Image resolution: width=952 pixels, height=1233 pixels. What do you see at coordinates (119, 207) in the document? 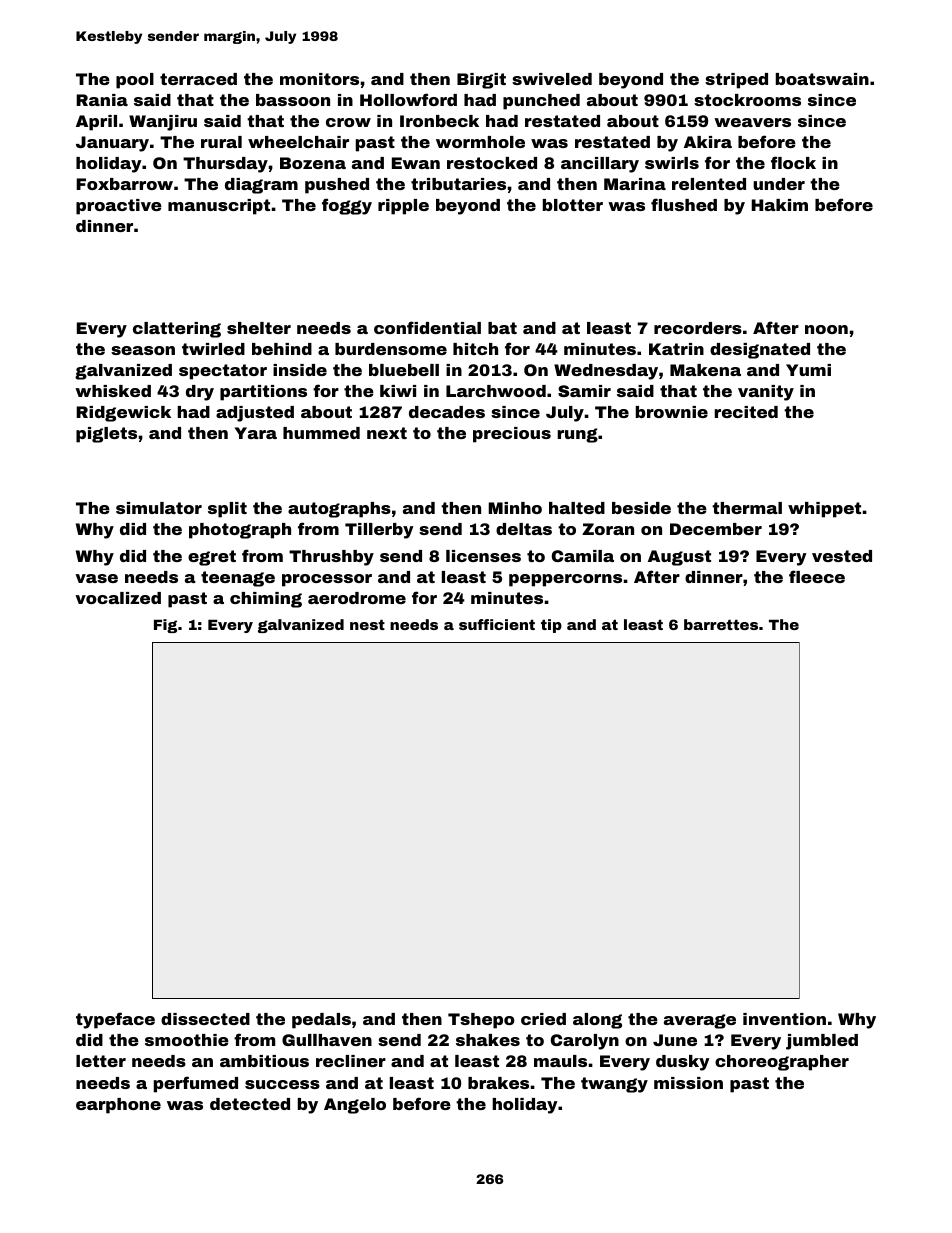
I see `proactive` at bounding box center [119, 207].
